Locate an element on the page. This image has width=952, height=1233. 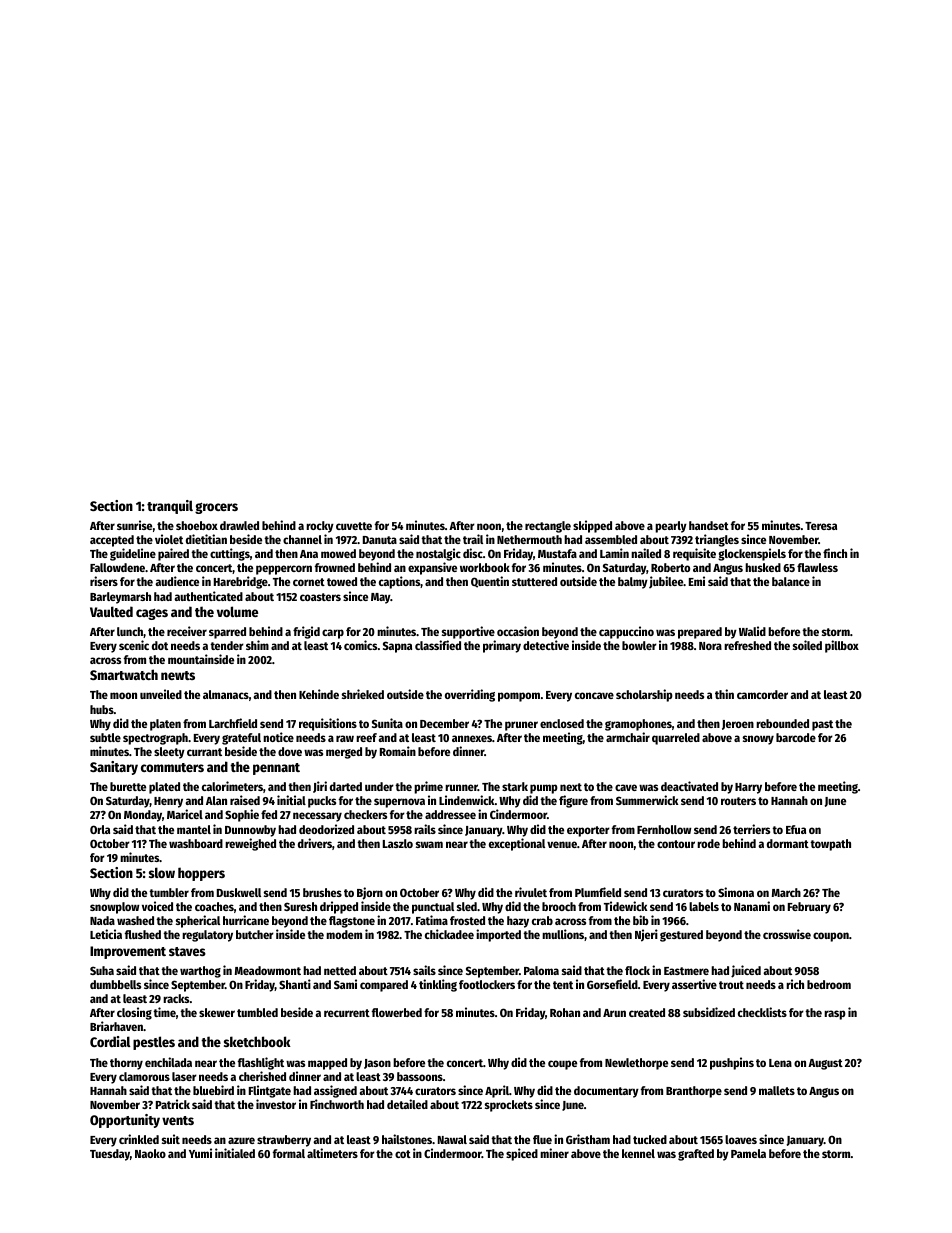
next is located at coordinates (571, 787).
